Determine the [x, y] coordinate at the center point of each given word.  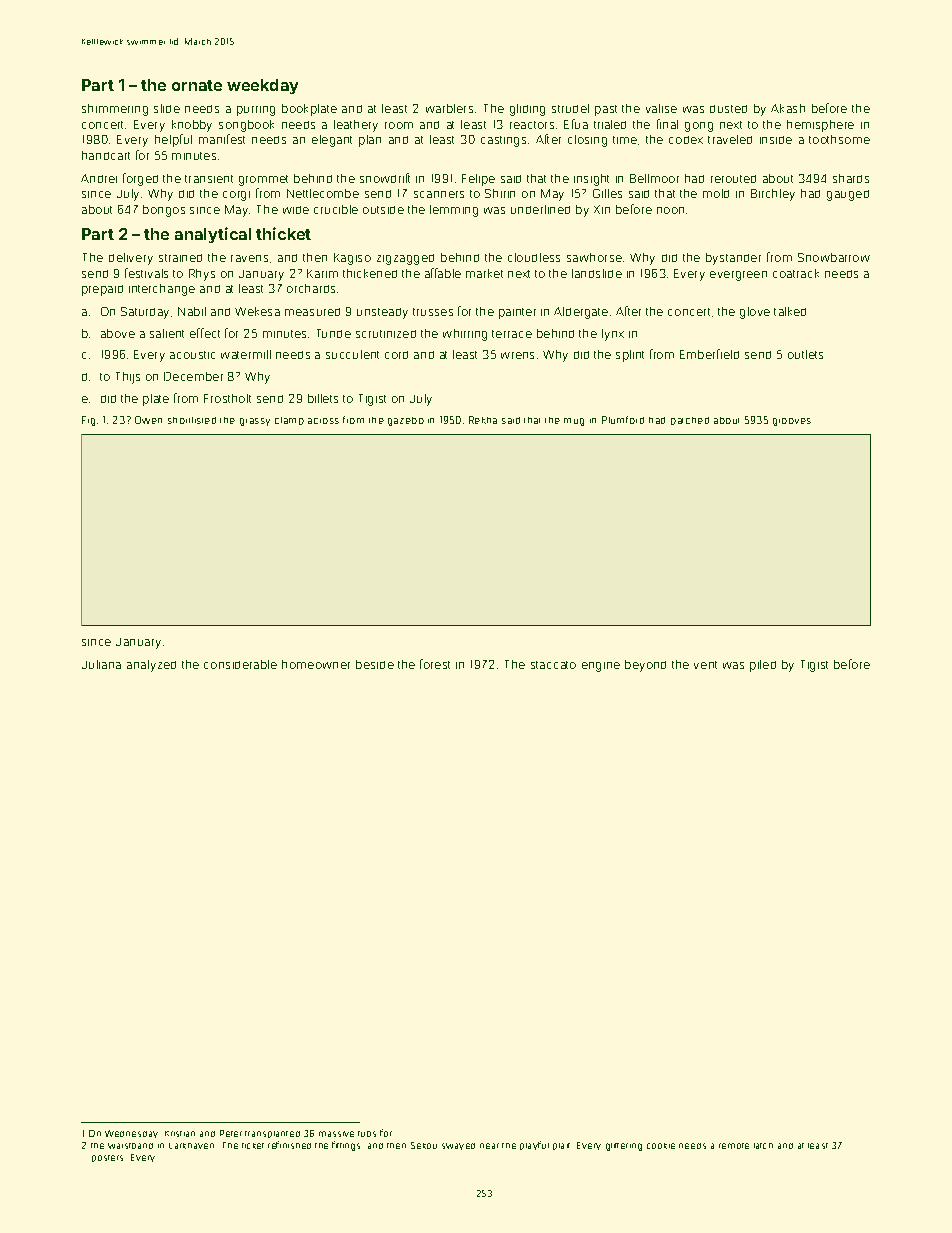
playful [534, 1145]
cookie [661, 1146]
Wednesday [131, 1134]
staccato [553, 665]
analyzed [151, 666]
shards [851, 178]
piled [763, 666]
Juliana [101, 664]
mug [574, 422]
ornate [197, 85]
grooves [792, 422]
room [399, 125]
